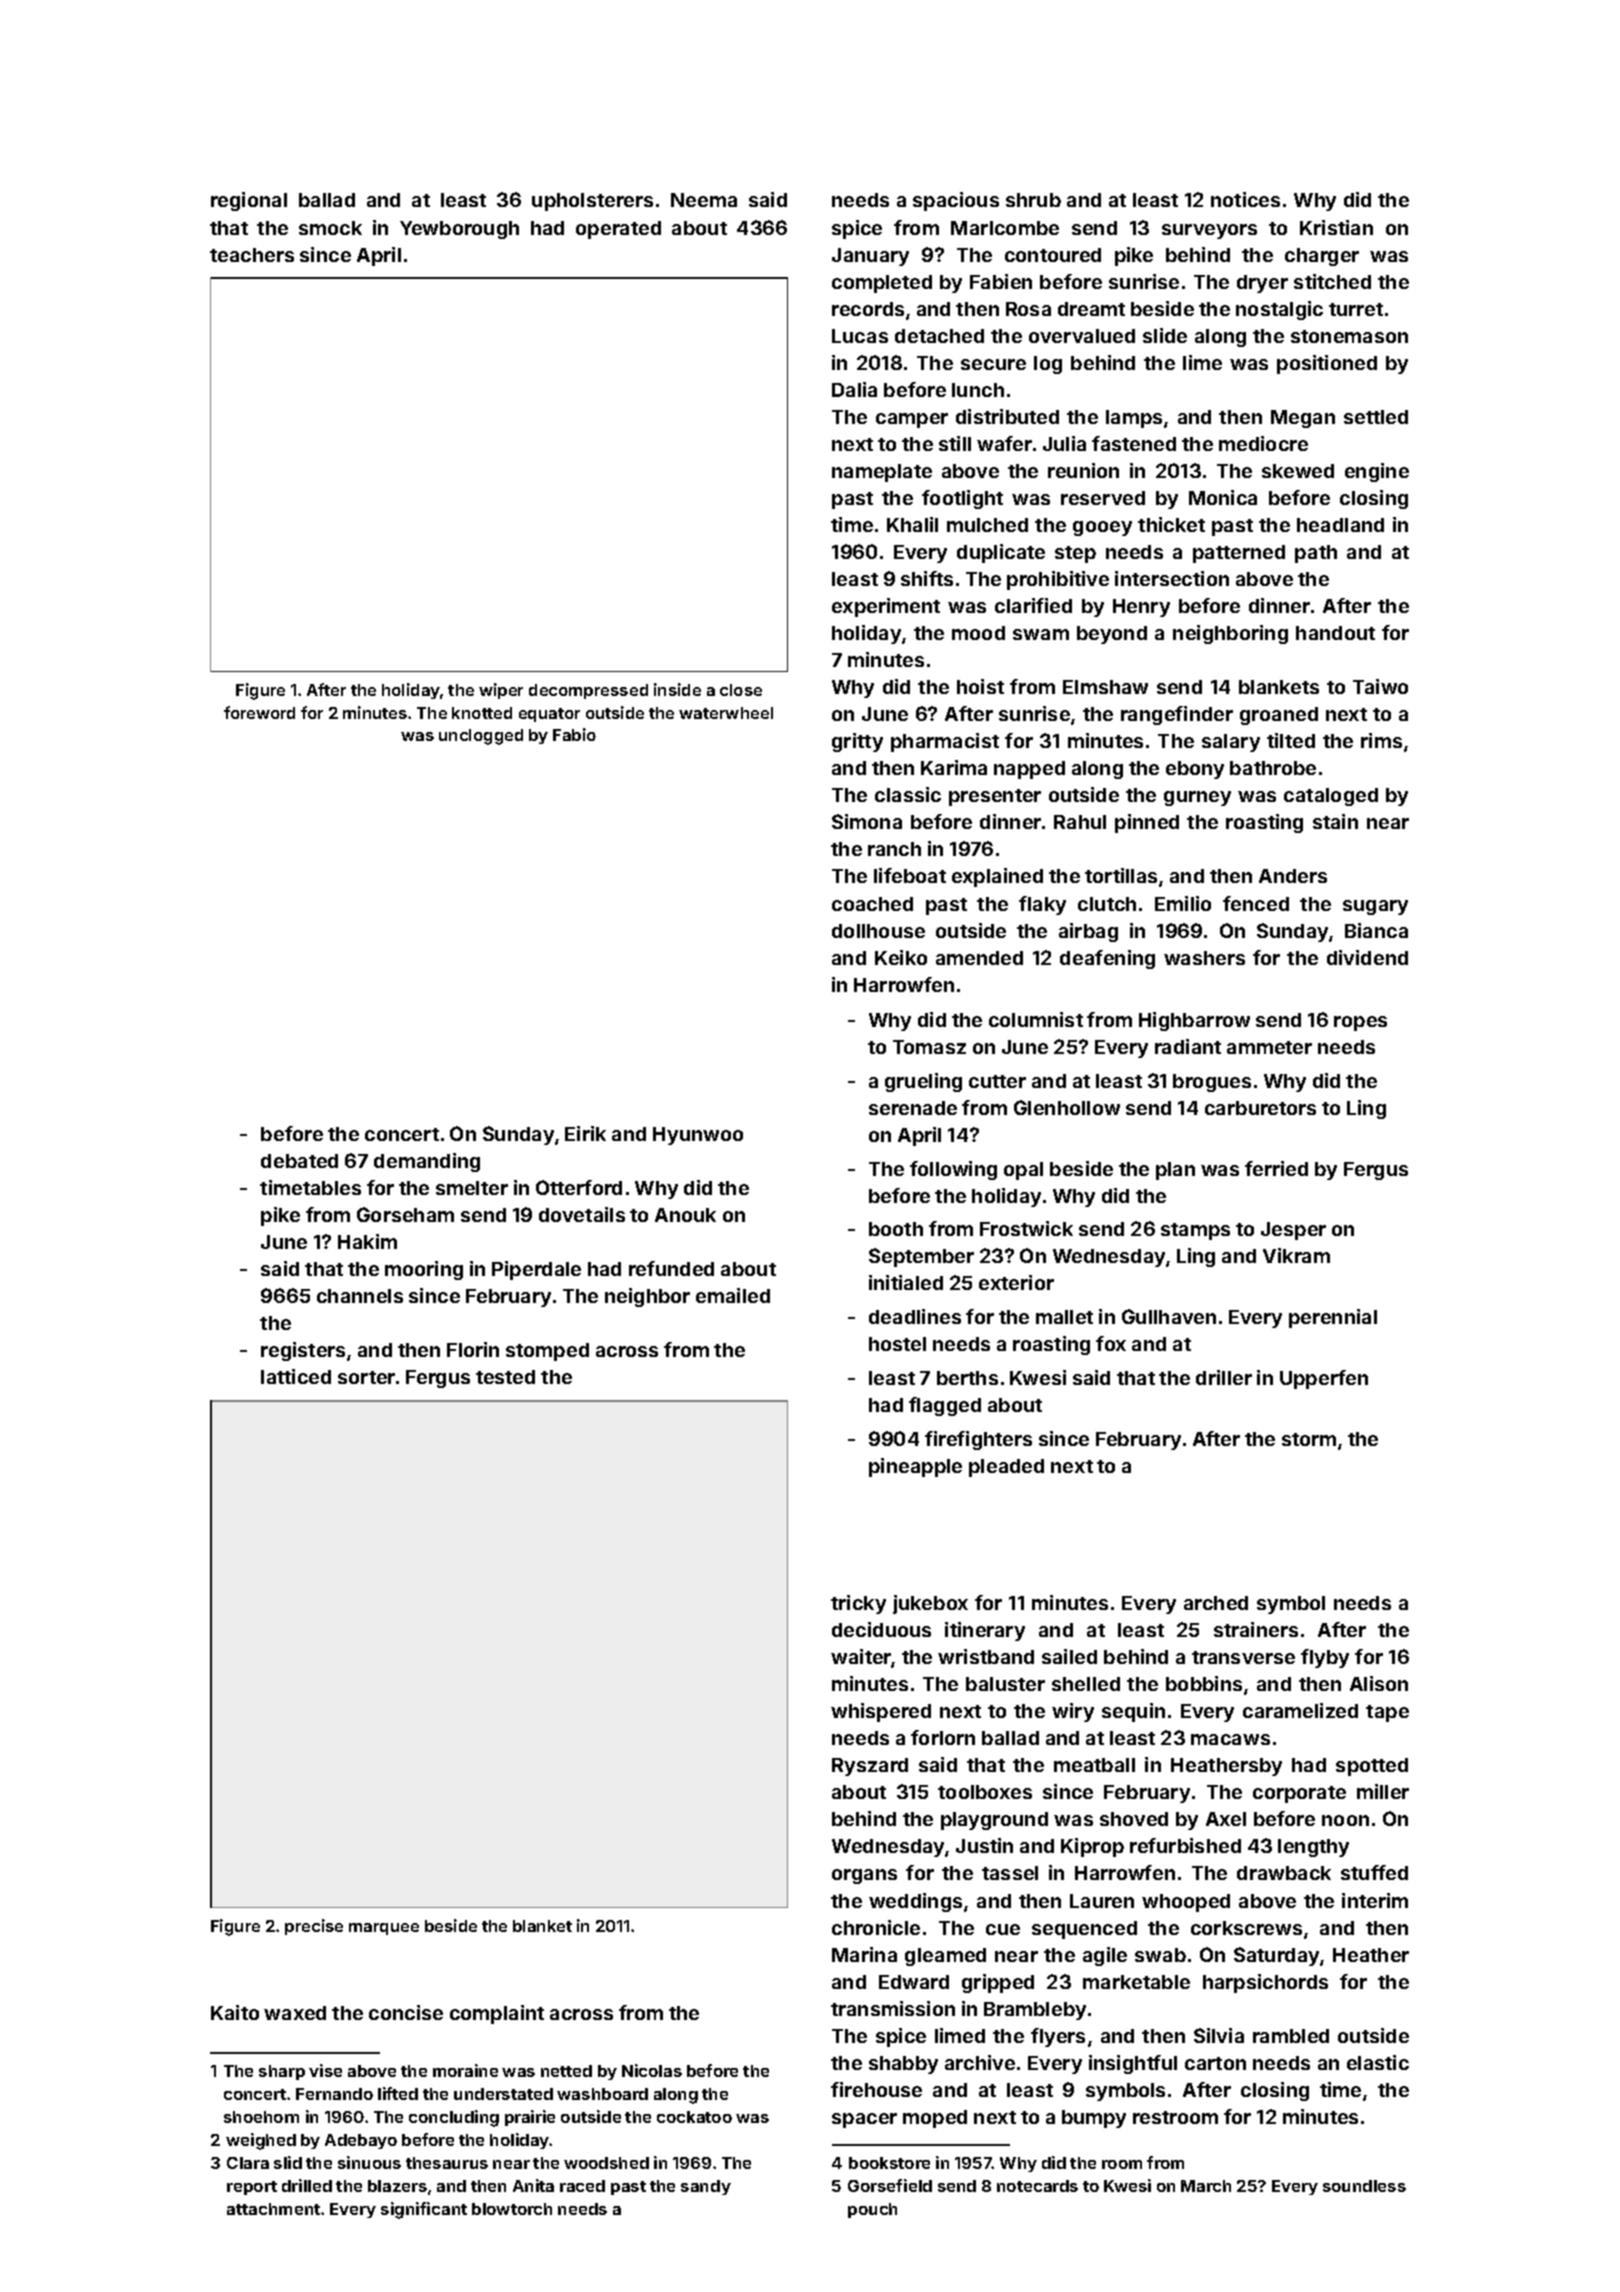 The width and height of the screenshot is (1620, 2292). What do you see at coordinates (273, 2209) in the screenshot?
I see `attachment` at bounding box center [273, 2209].
